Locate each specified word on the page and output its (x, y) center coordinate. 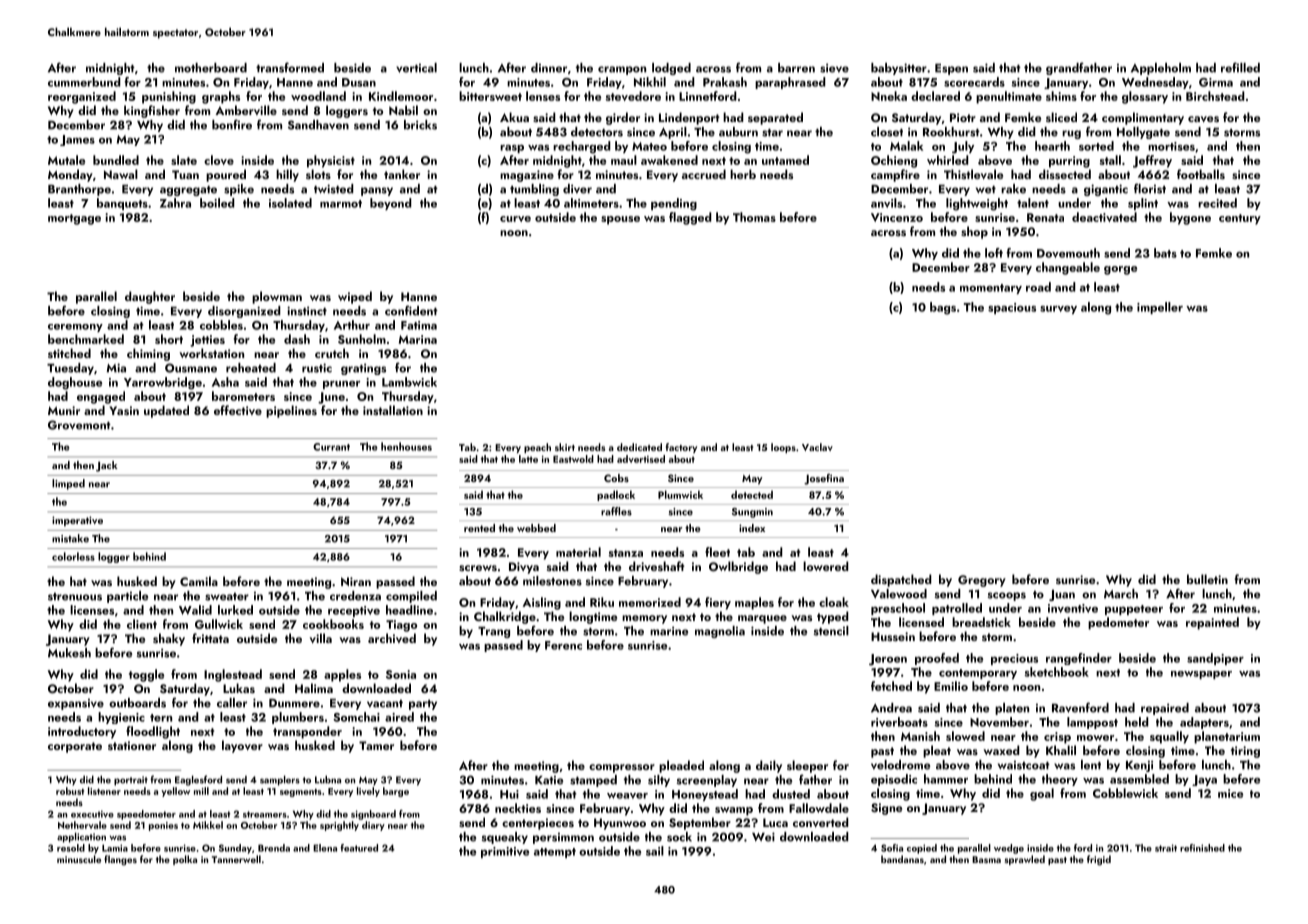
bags (943, 308)
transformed (290, 67)
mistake (70, 538)
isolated (290, 203)
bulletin (1207, 579)
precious (1014, 659)
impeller (1160, 308)
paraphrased (790, 83)
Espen (951, 69)
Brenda (274, 848)
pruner (341, 385)
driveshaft (657, 566)
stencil (831, 631)
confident (411, 310)
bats (1165, 253)
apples (342, 675)
